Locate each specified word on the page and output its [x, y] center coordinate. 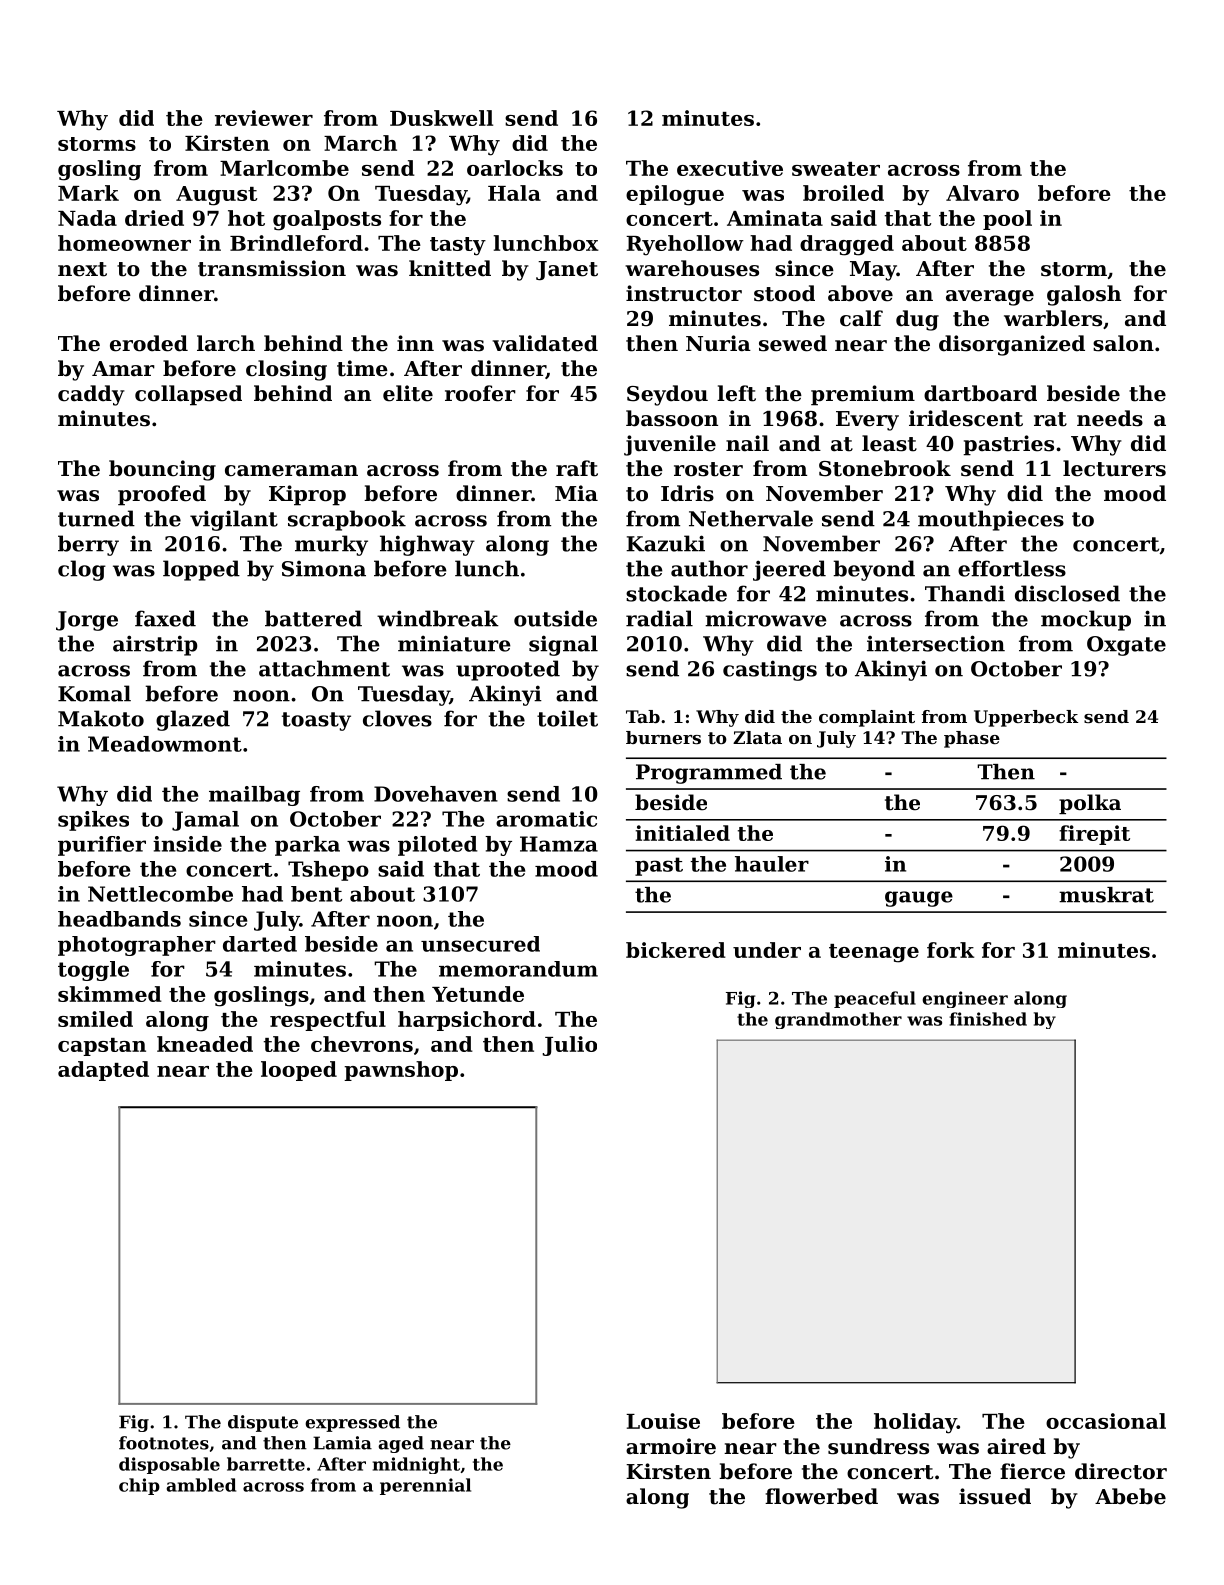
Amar [123, 369]
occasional [1106, 1421]
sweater [836, 169]
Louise [663, 1421]
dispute [263, 1423]
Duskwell [441, 118]
